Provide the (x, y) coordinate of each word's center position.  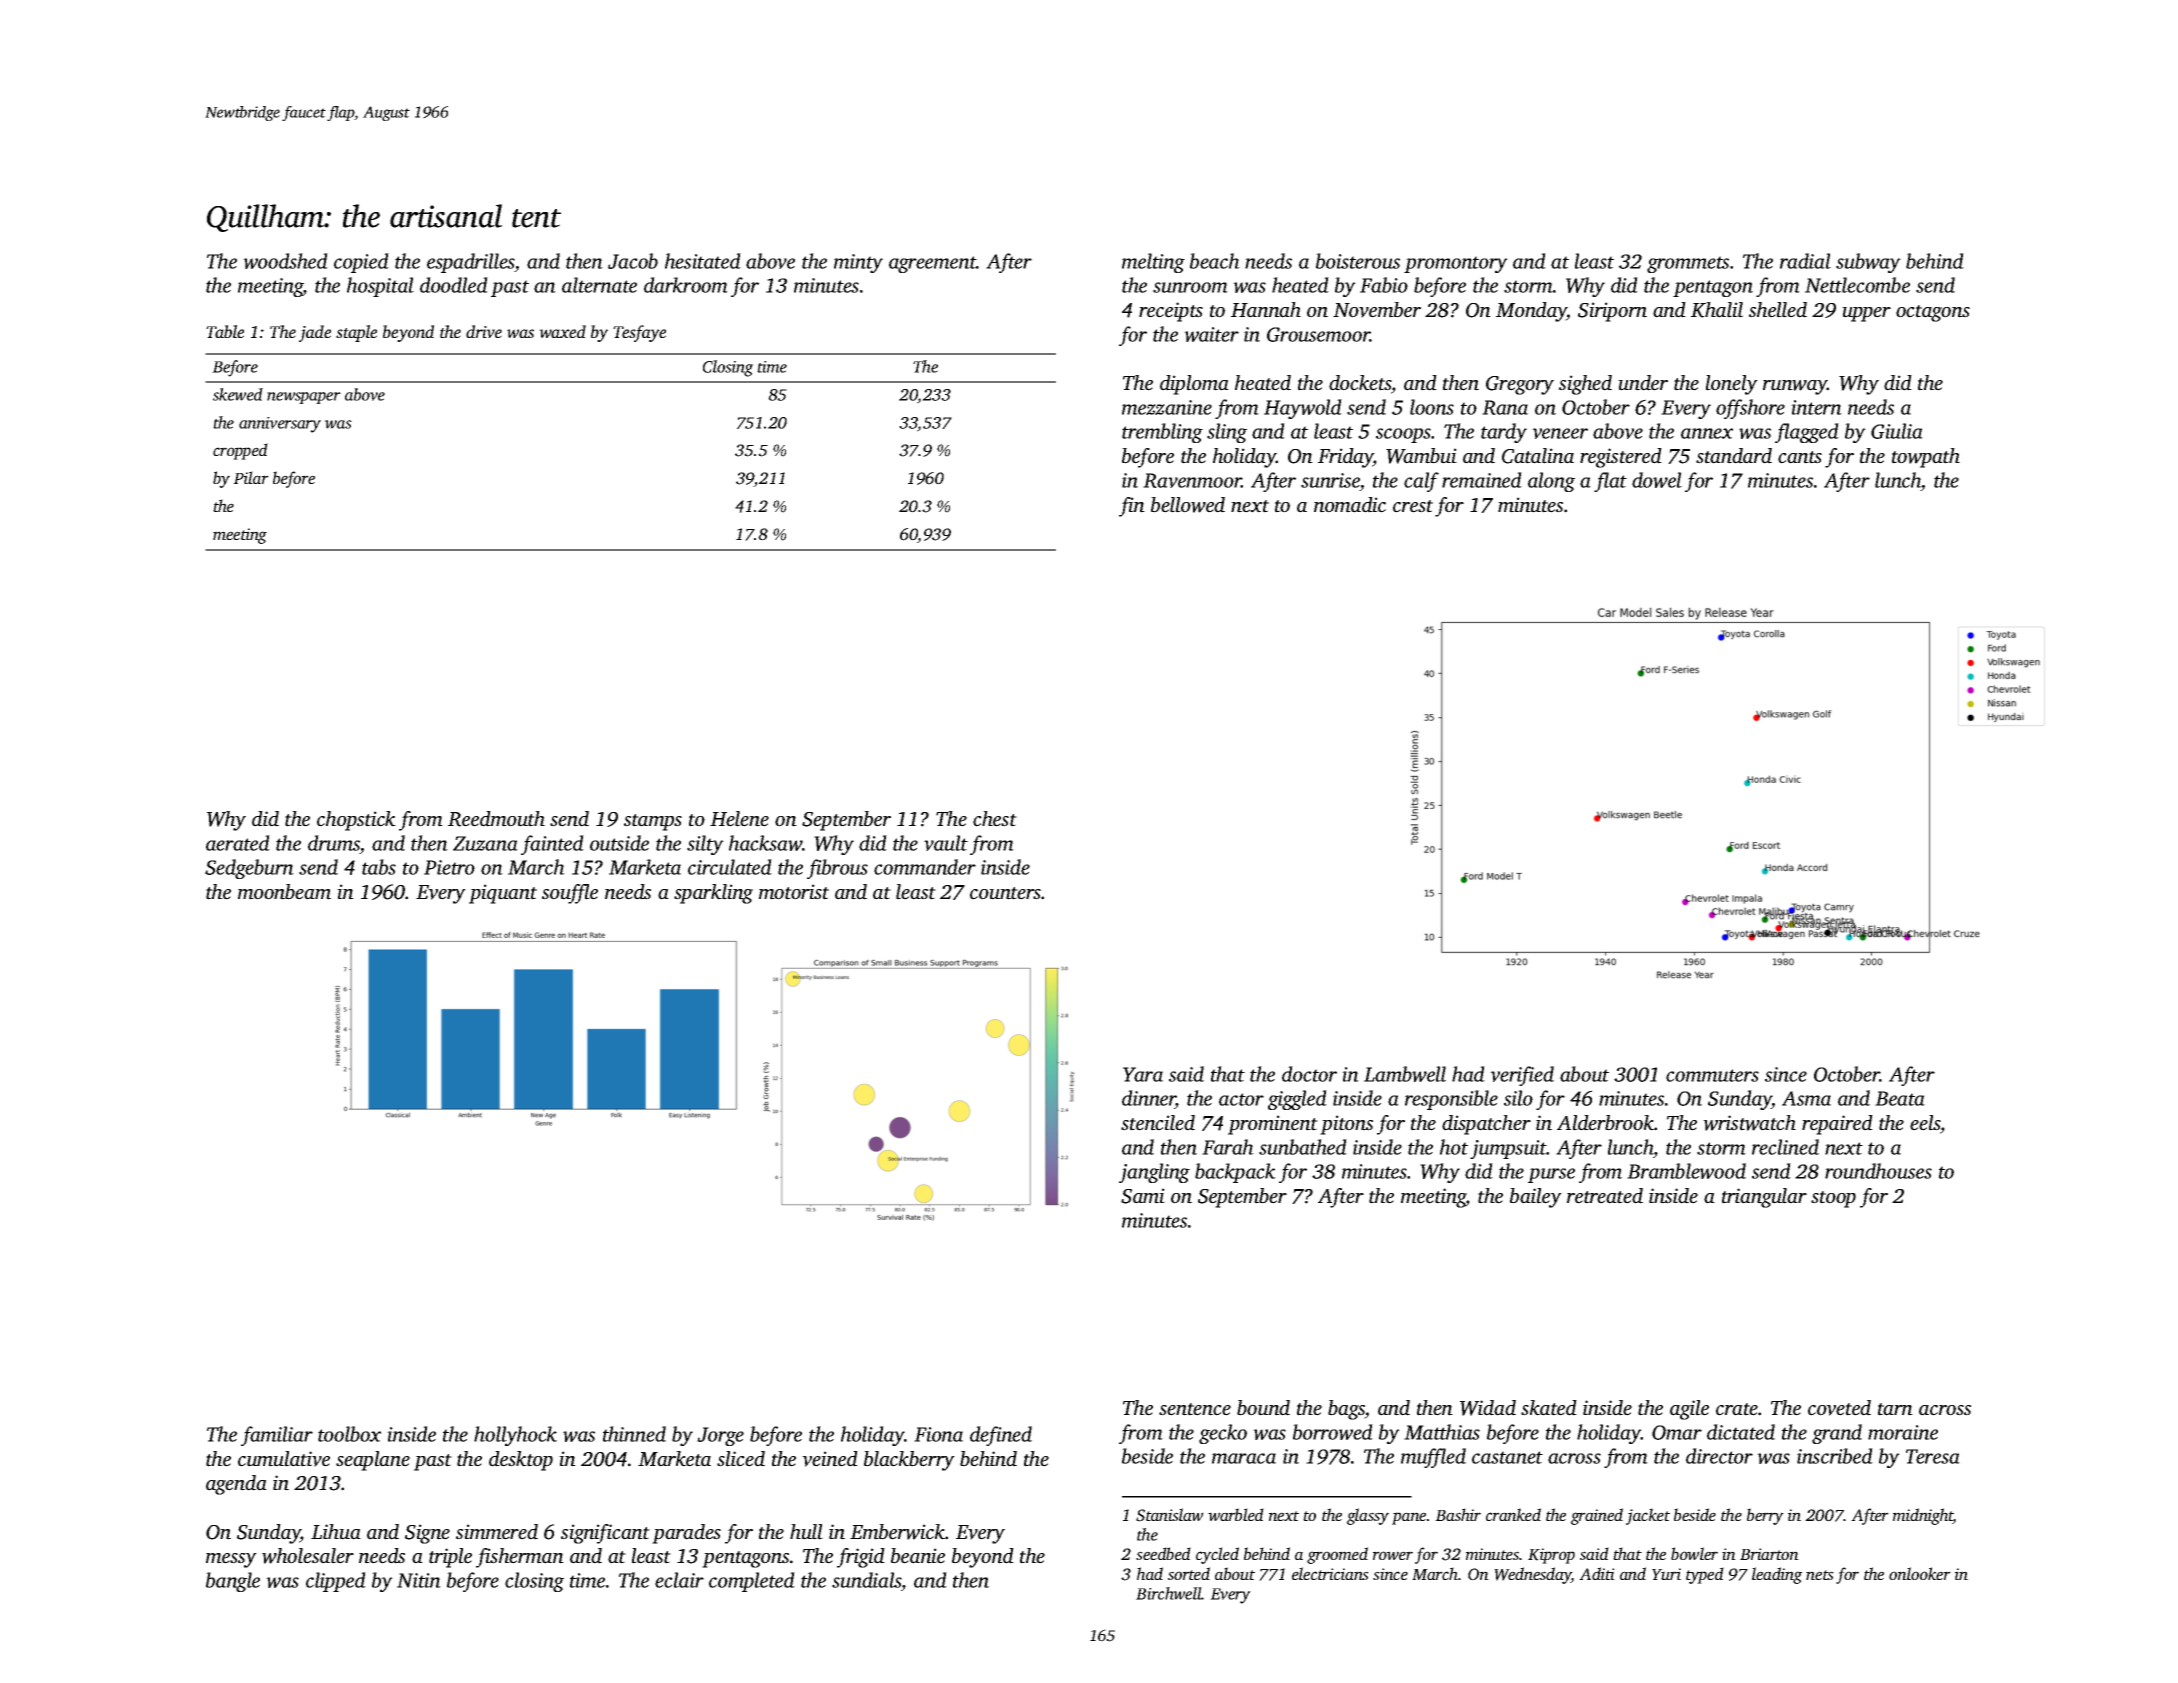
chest (995, 819)
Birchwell (1169, 1593)
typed (1705, 1575)
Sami (1143, 1196)
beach (1215, 261)
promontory (1456, 264)
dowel (1657, 480)
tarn (1895, 1409)
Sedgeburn (249, 869)
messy (231, 1560)
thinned (634, 1434)
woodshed (285, 261)
